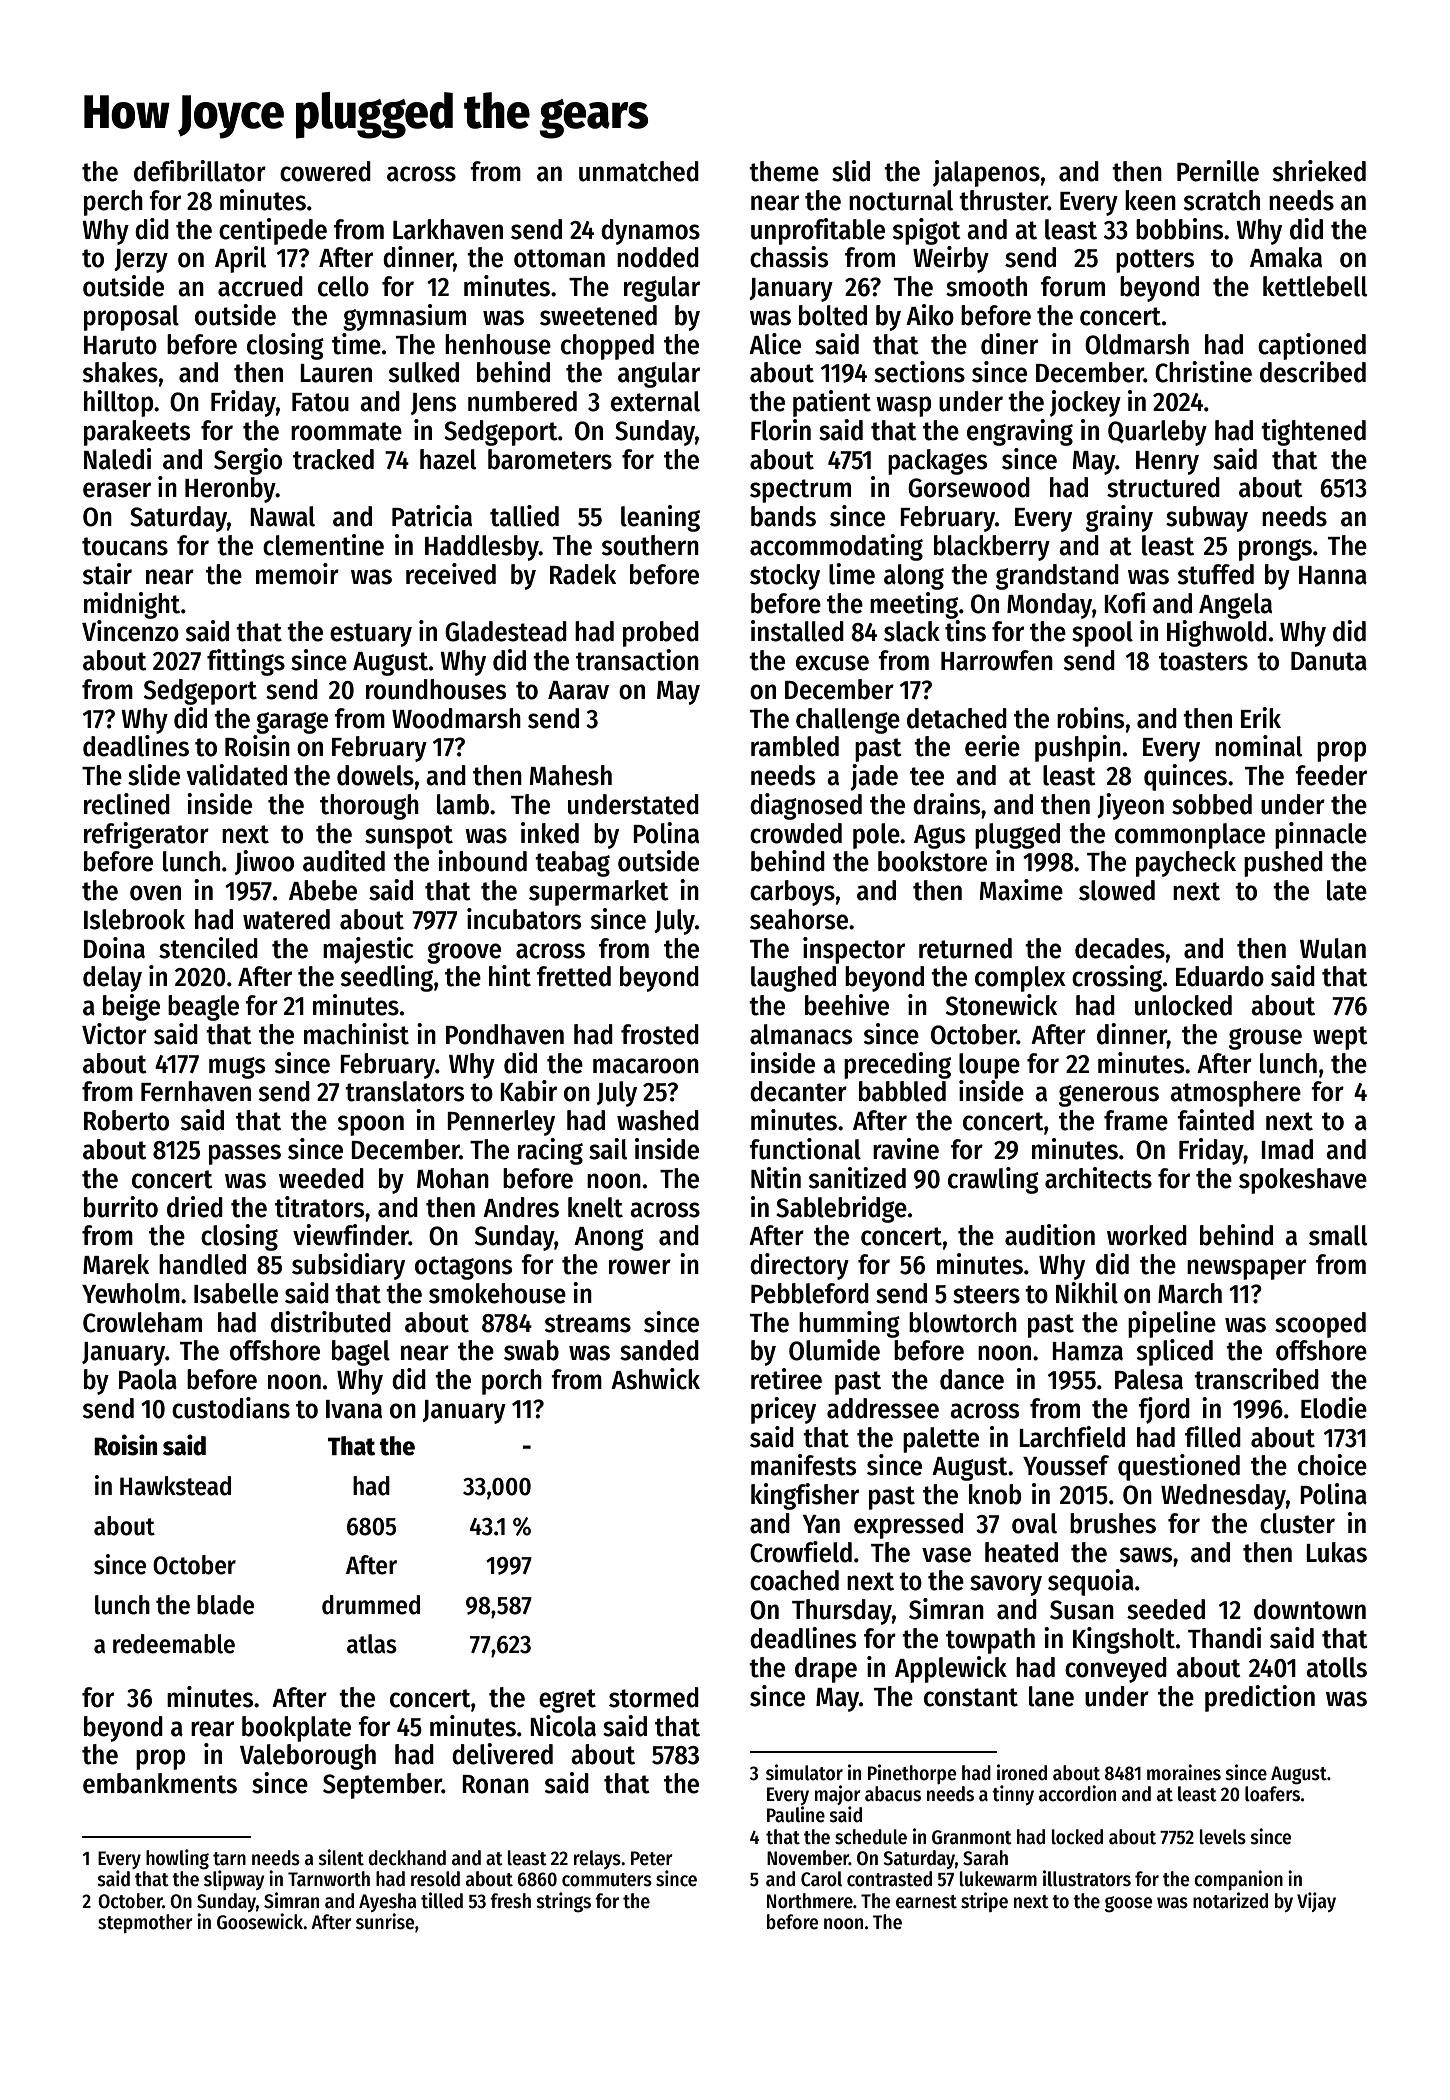  Describe the element at coordinates (639, 171) in the screenshot. I see `unmatched` at that location.
